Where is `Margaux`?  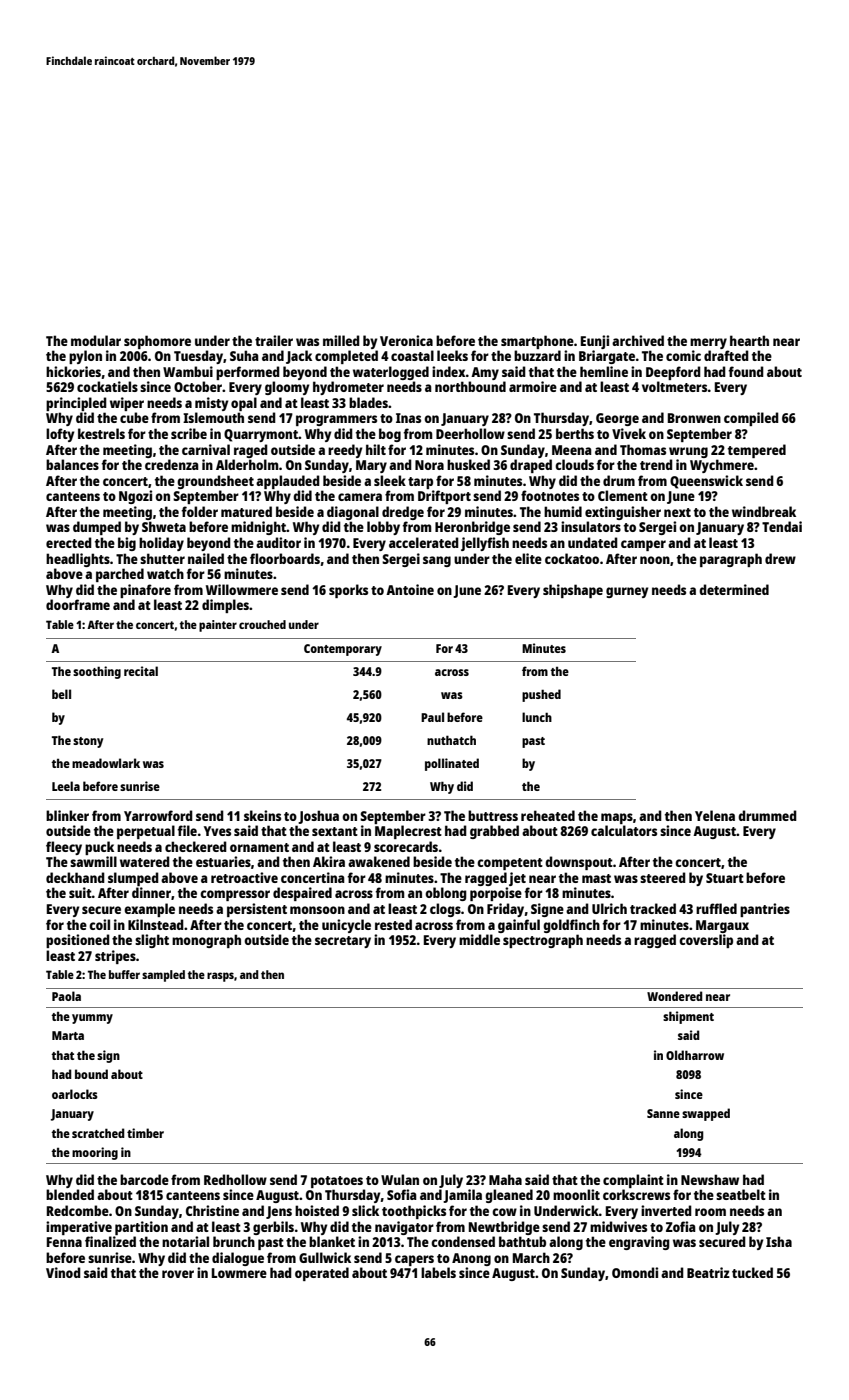 Margaux is located at coordinates (722, 926).
